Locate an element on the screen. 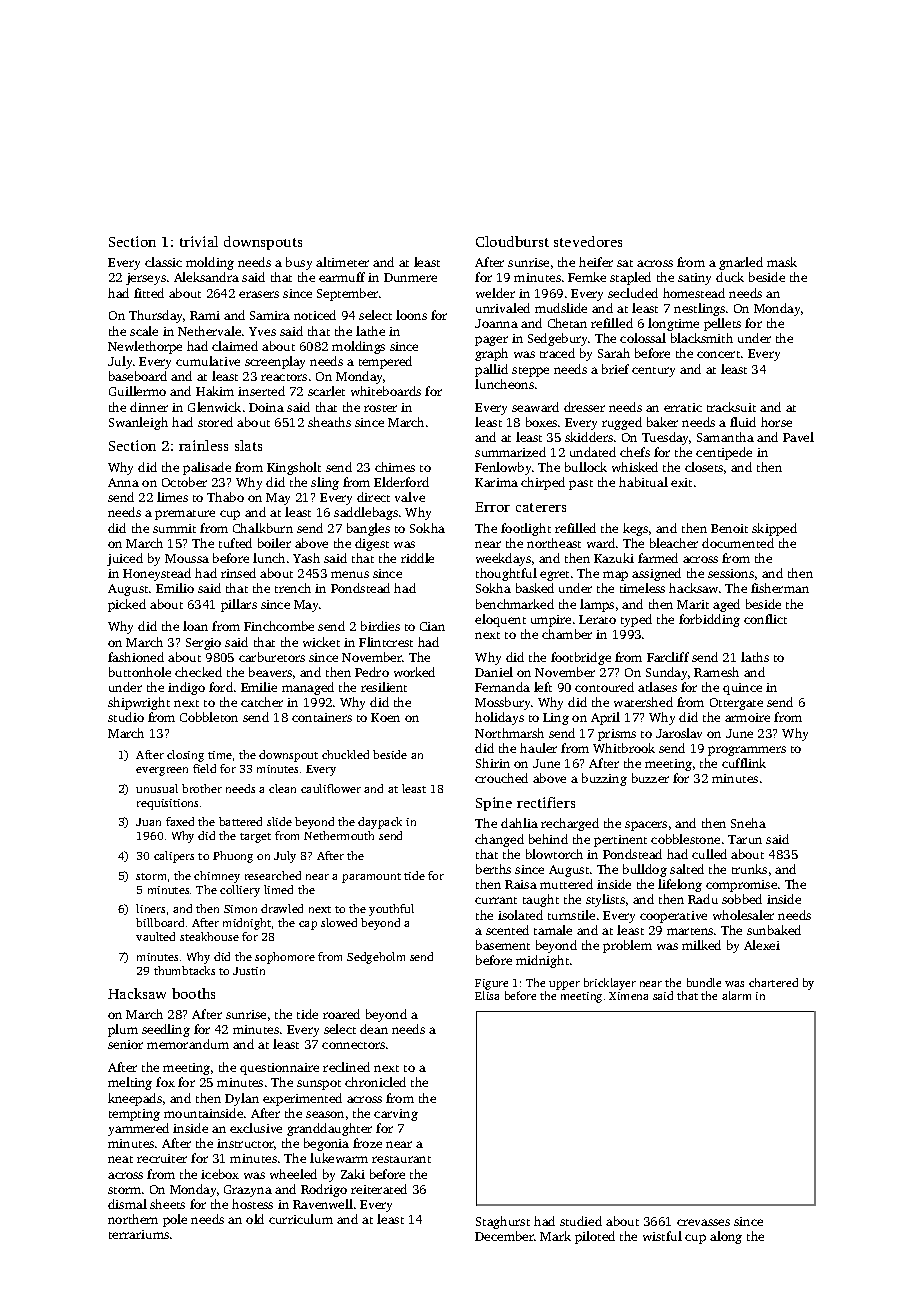 The image size is (924, 1308). terrariums is located at coordinates (139, 1234).
